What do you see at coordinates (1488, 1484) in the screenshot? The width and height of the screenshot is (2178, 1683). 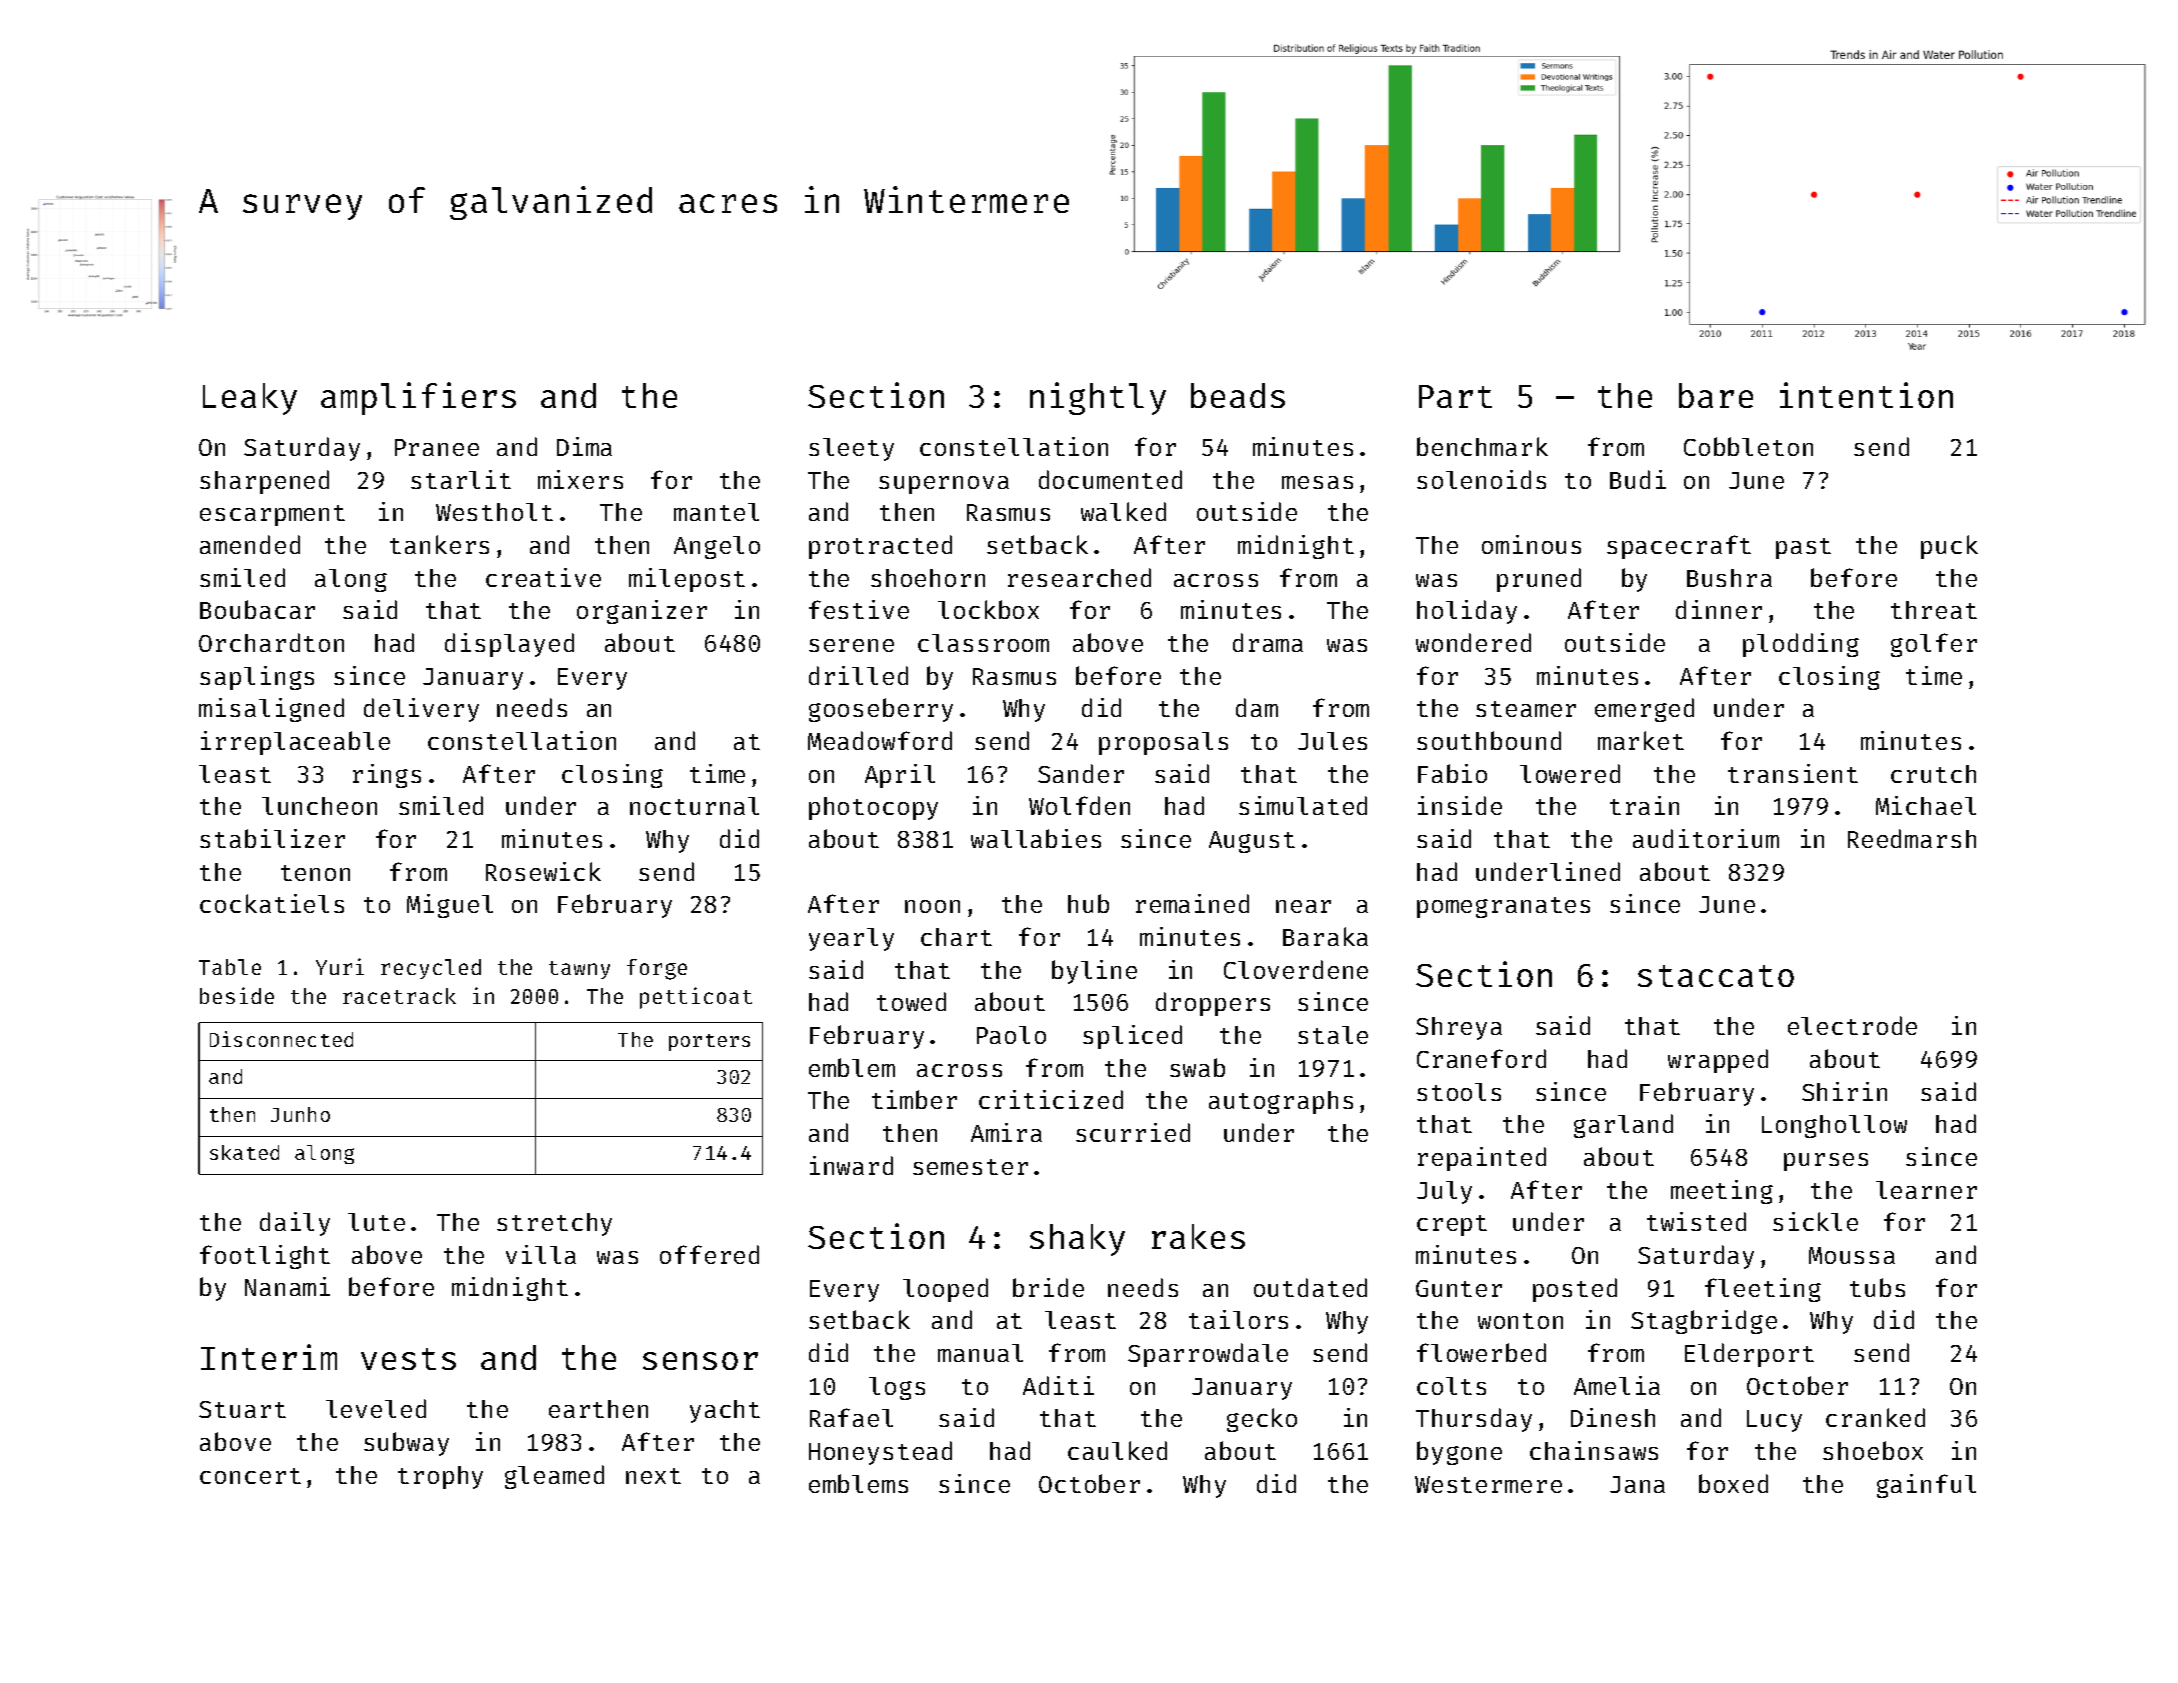 I see `Westermere` at bounding box center [1488, 1484].
